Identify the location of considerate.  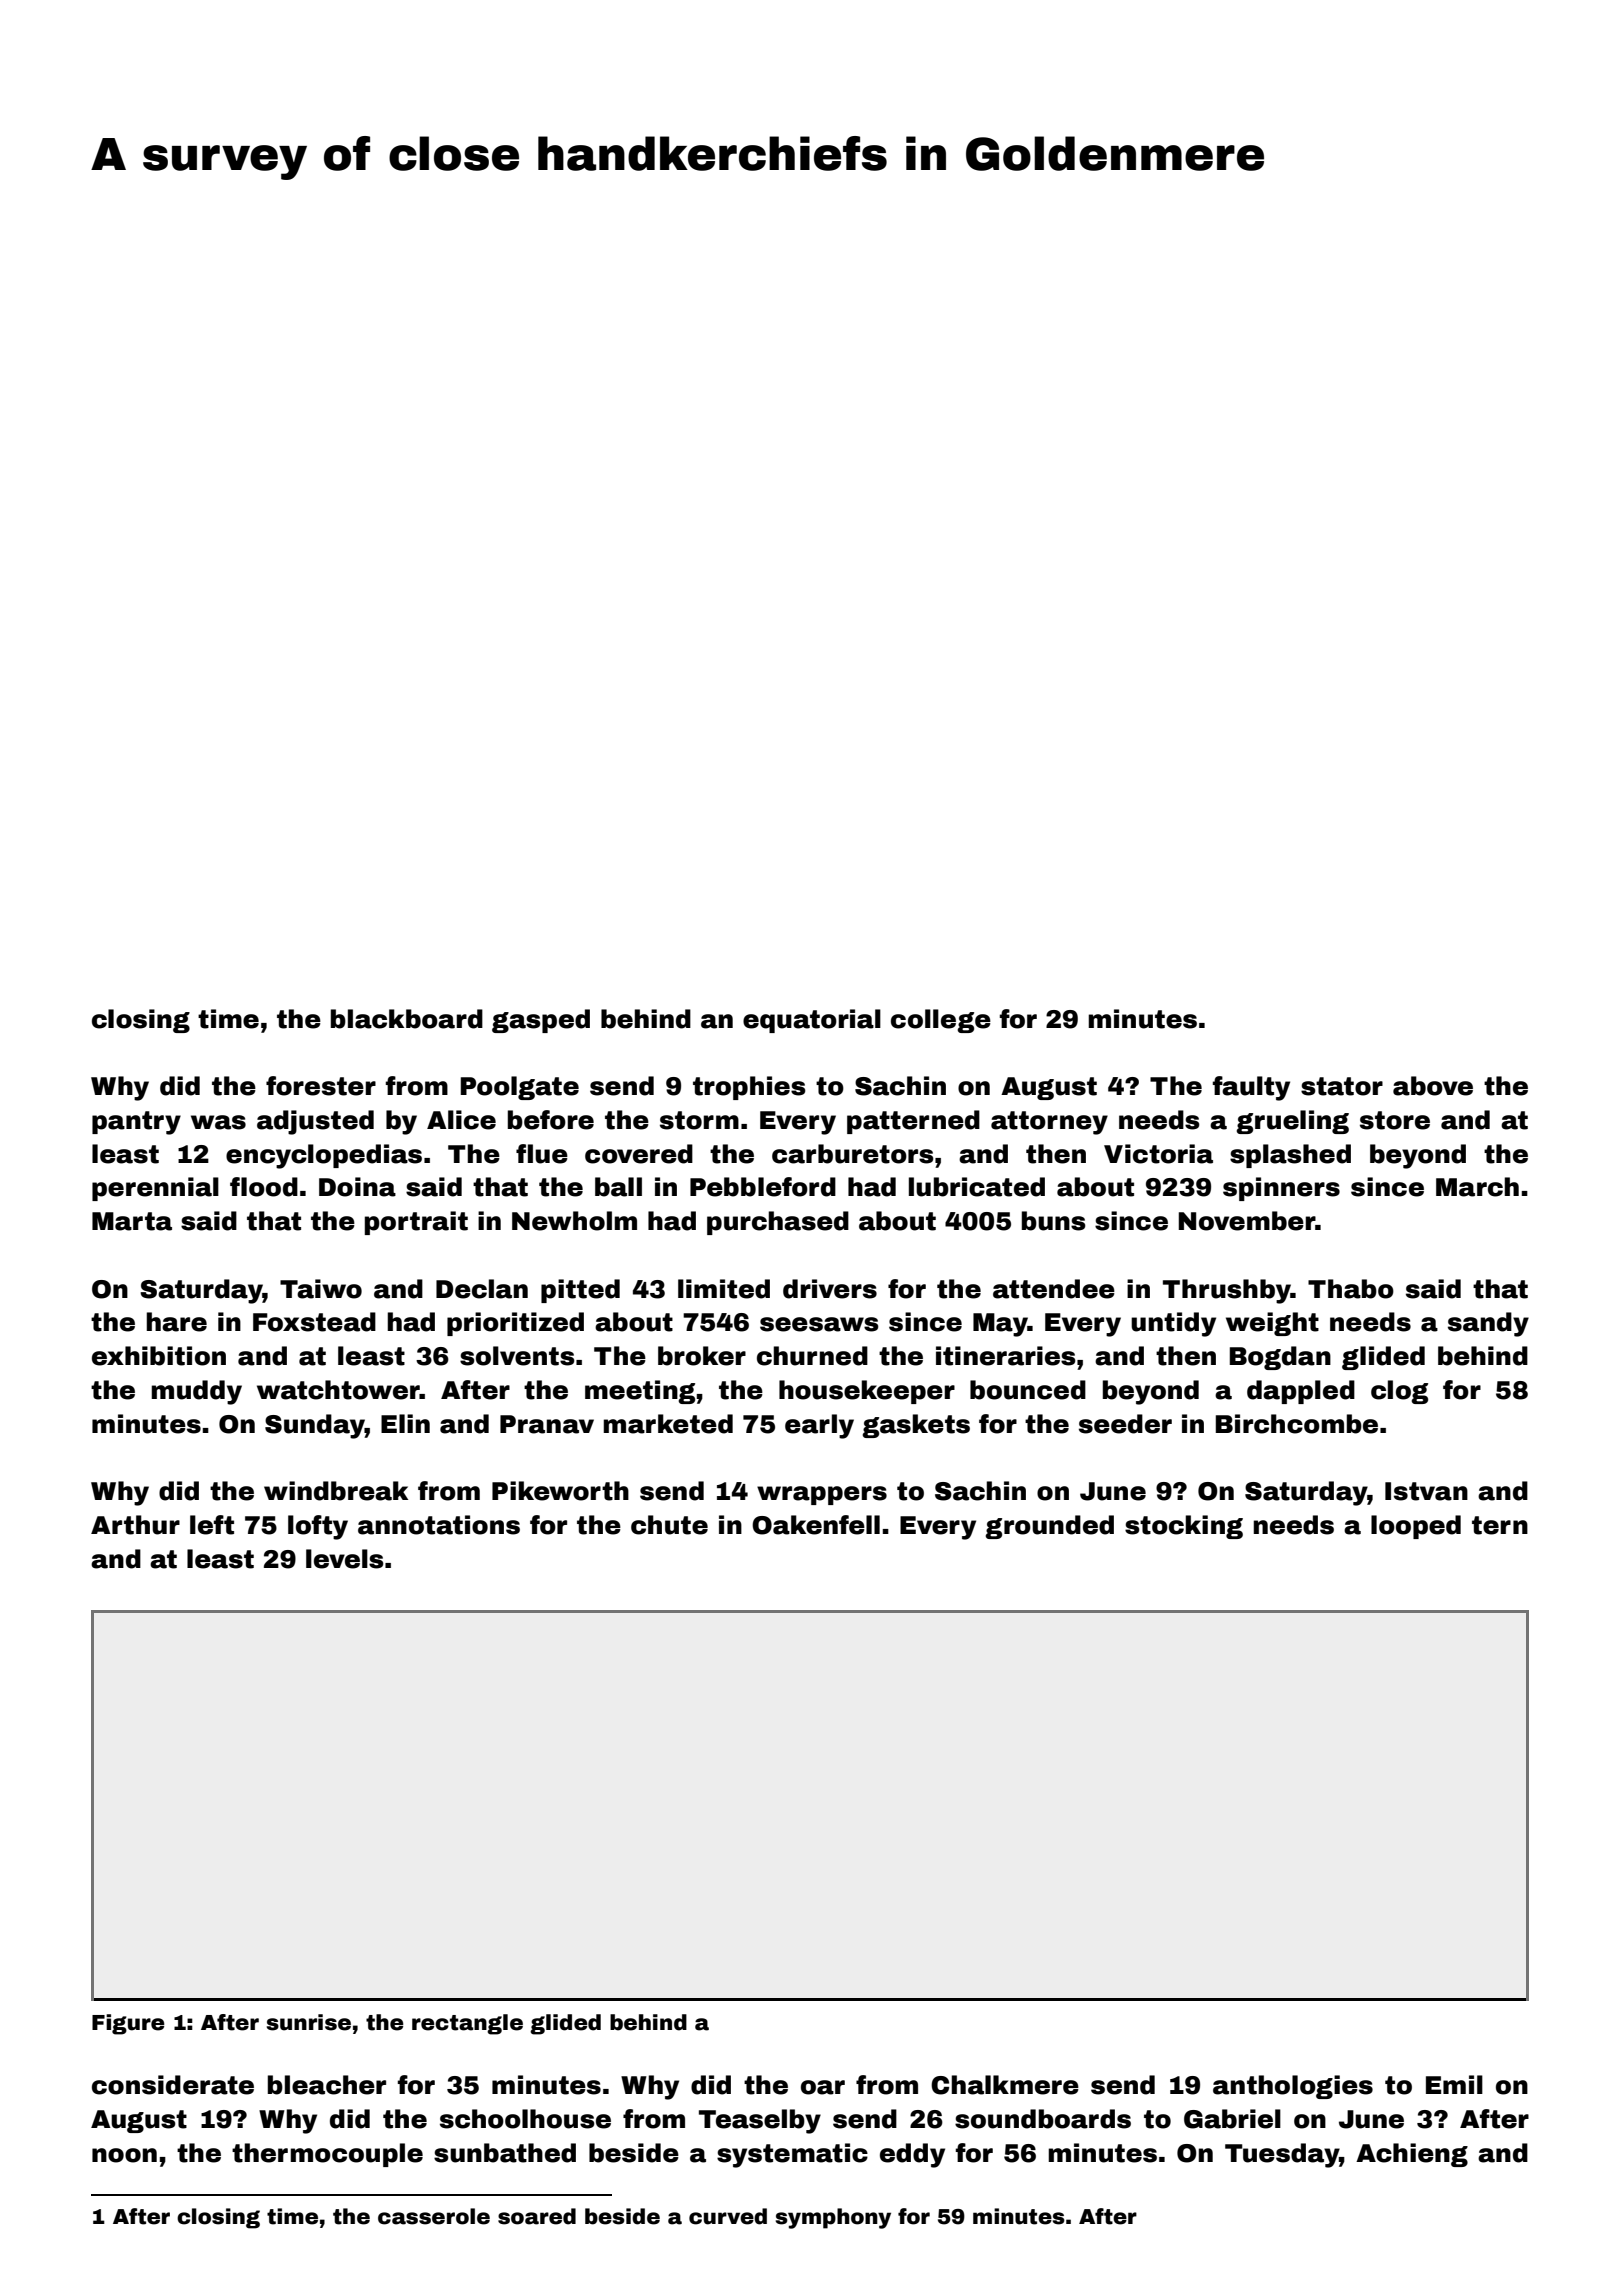
(173, 2085).
